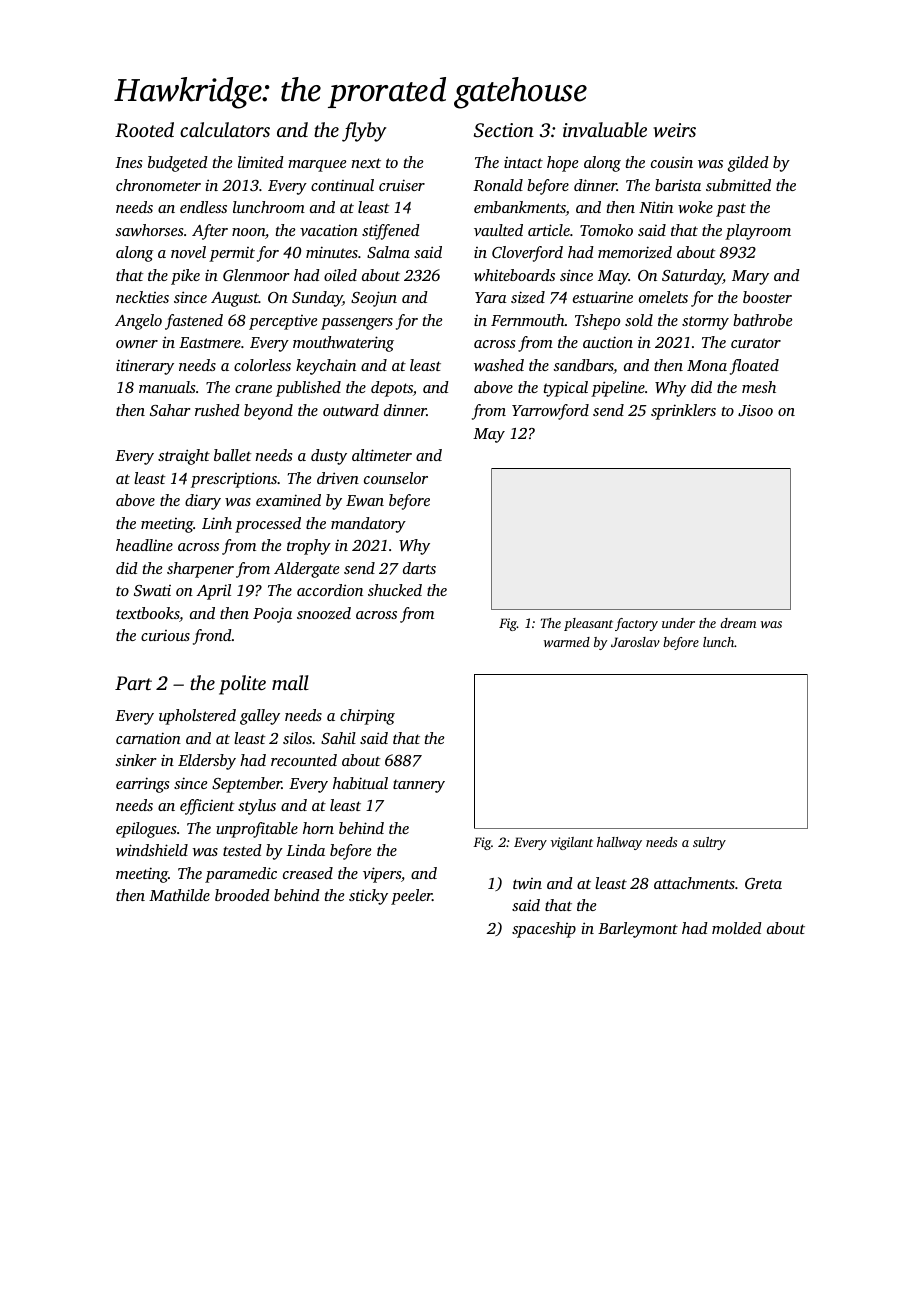 The height and width of the screenshot is (1308, 924). Describe the element at coordinates (324, 613) in the screenshot. I see `snoozed` at that location.
